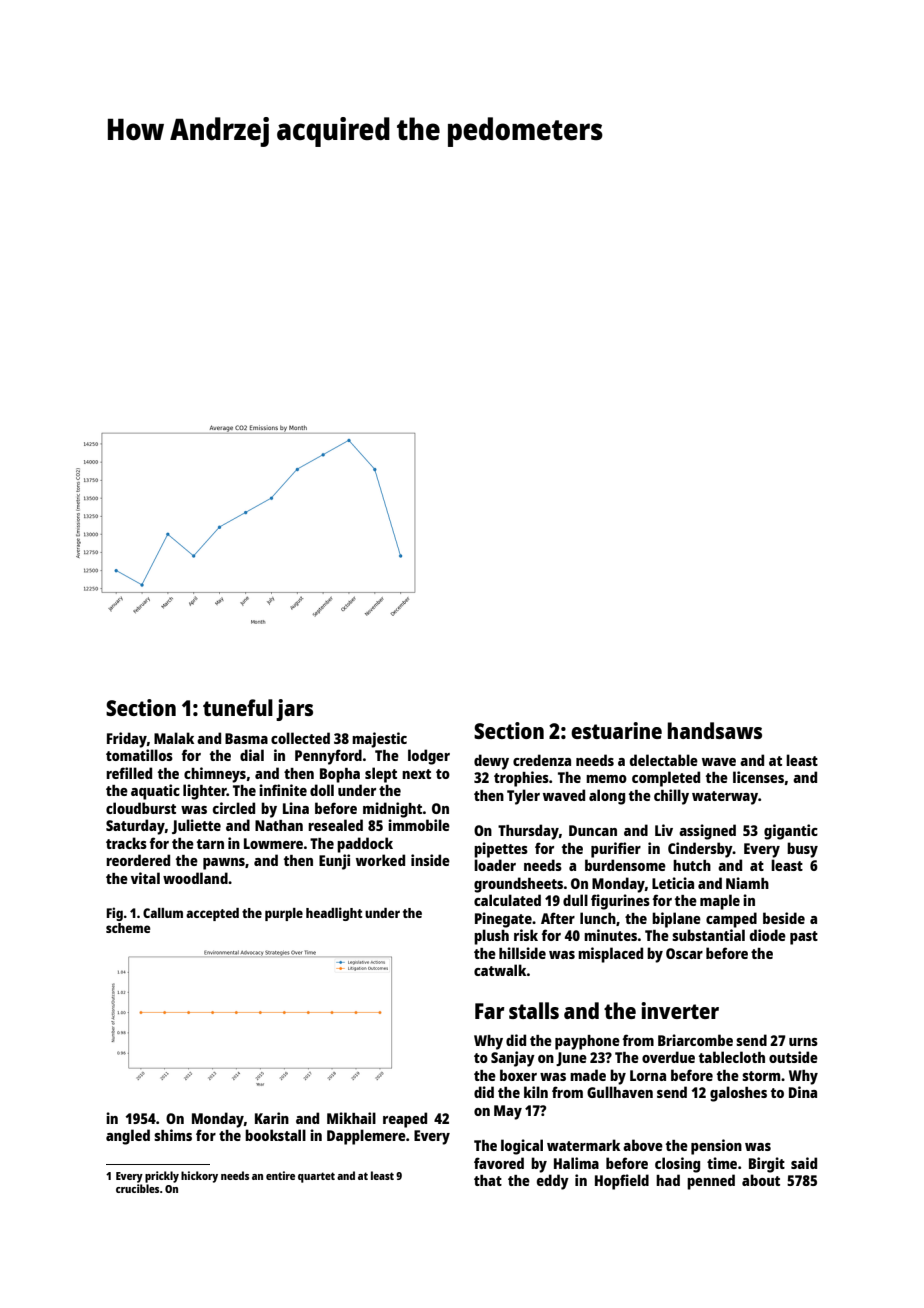 The height and width of the page is (1308, 924). Describe the element at coordinates (128, 928) in the page. I see `scheme` at that location.
